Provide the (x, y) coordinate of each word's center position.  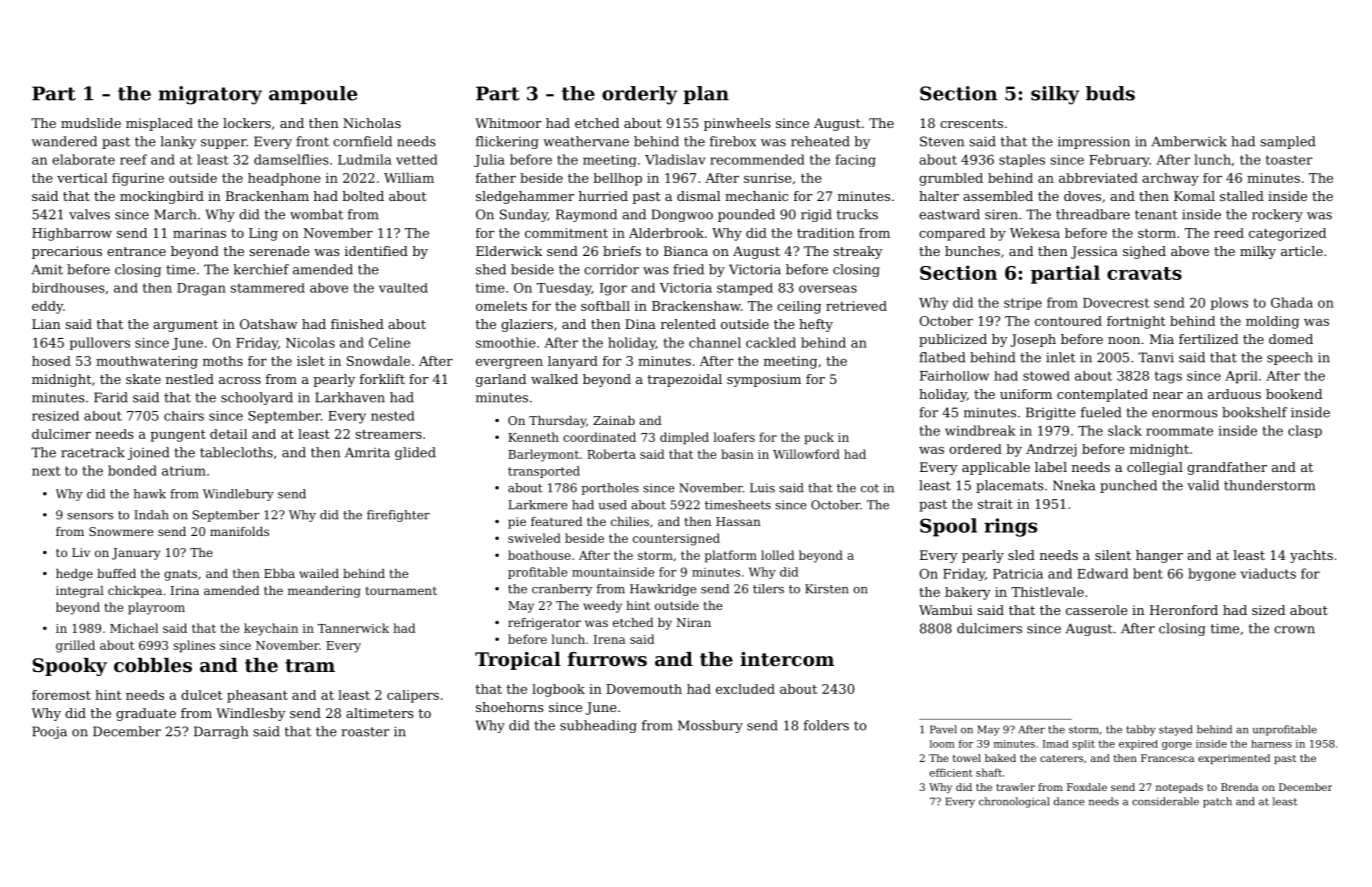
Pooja (49, 732)
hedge (74, 575)
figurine (138, 179)
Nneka (1074, 485)
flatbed (942, 357)
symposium (764, 380)
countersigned (676, 539)
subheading (598, 726)
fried (688, 269)
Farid (111, 397)
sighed (1144, 252)
